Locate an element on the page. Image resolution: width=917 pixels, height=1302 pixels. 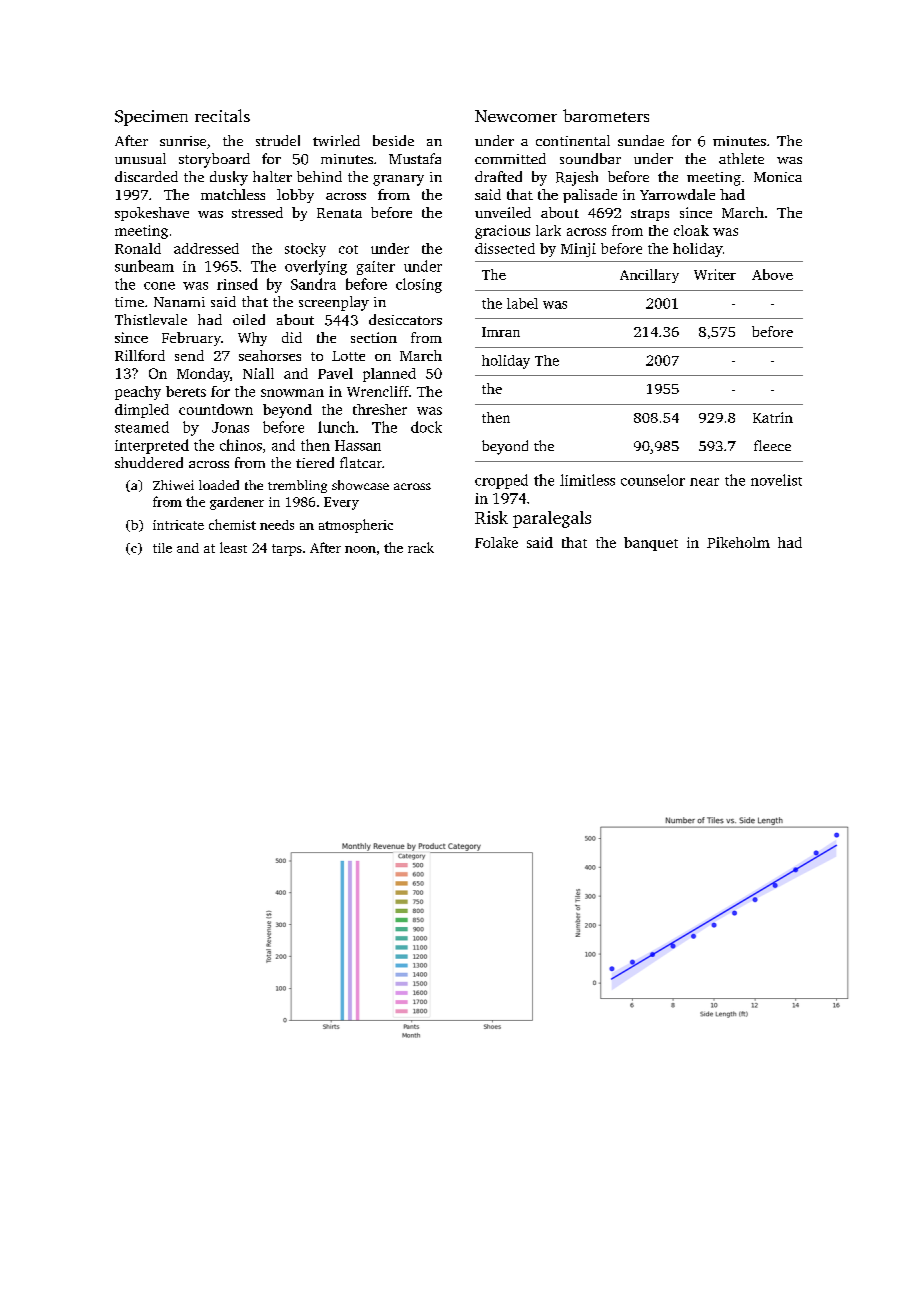
barometers is located at coordinates (606, 115).
